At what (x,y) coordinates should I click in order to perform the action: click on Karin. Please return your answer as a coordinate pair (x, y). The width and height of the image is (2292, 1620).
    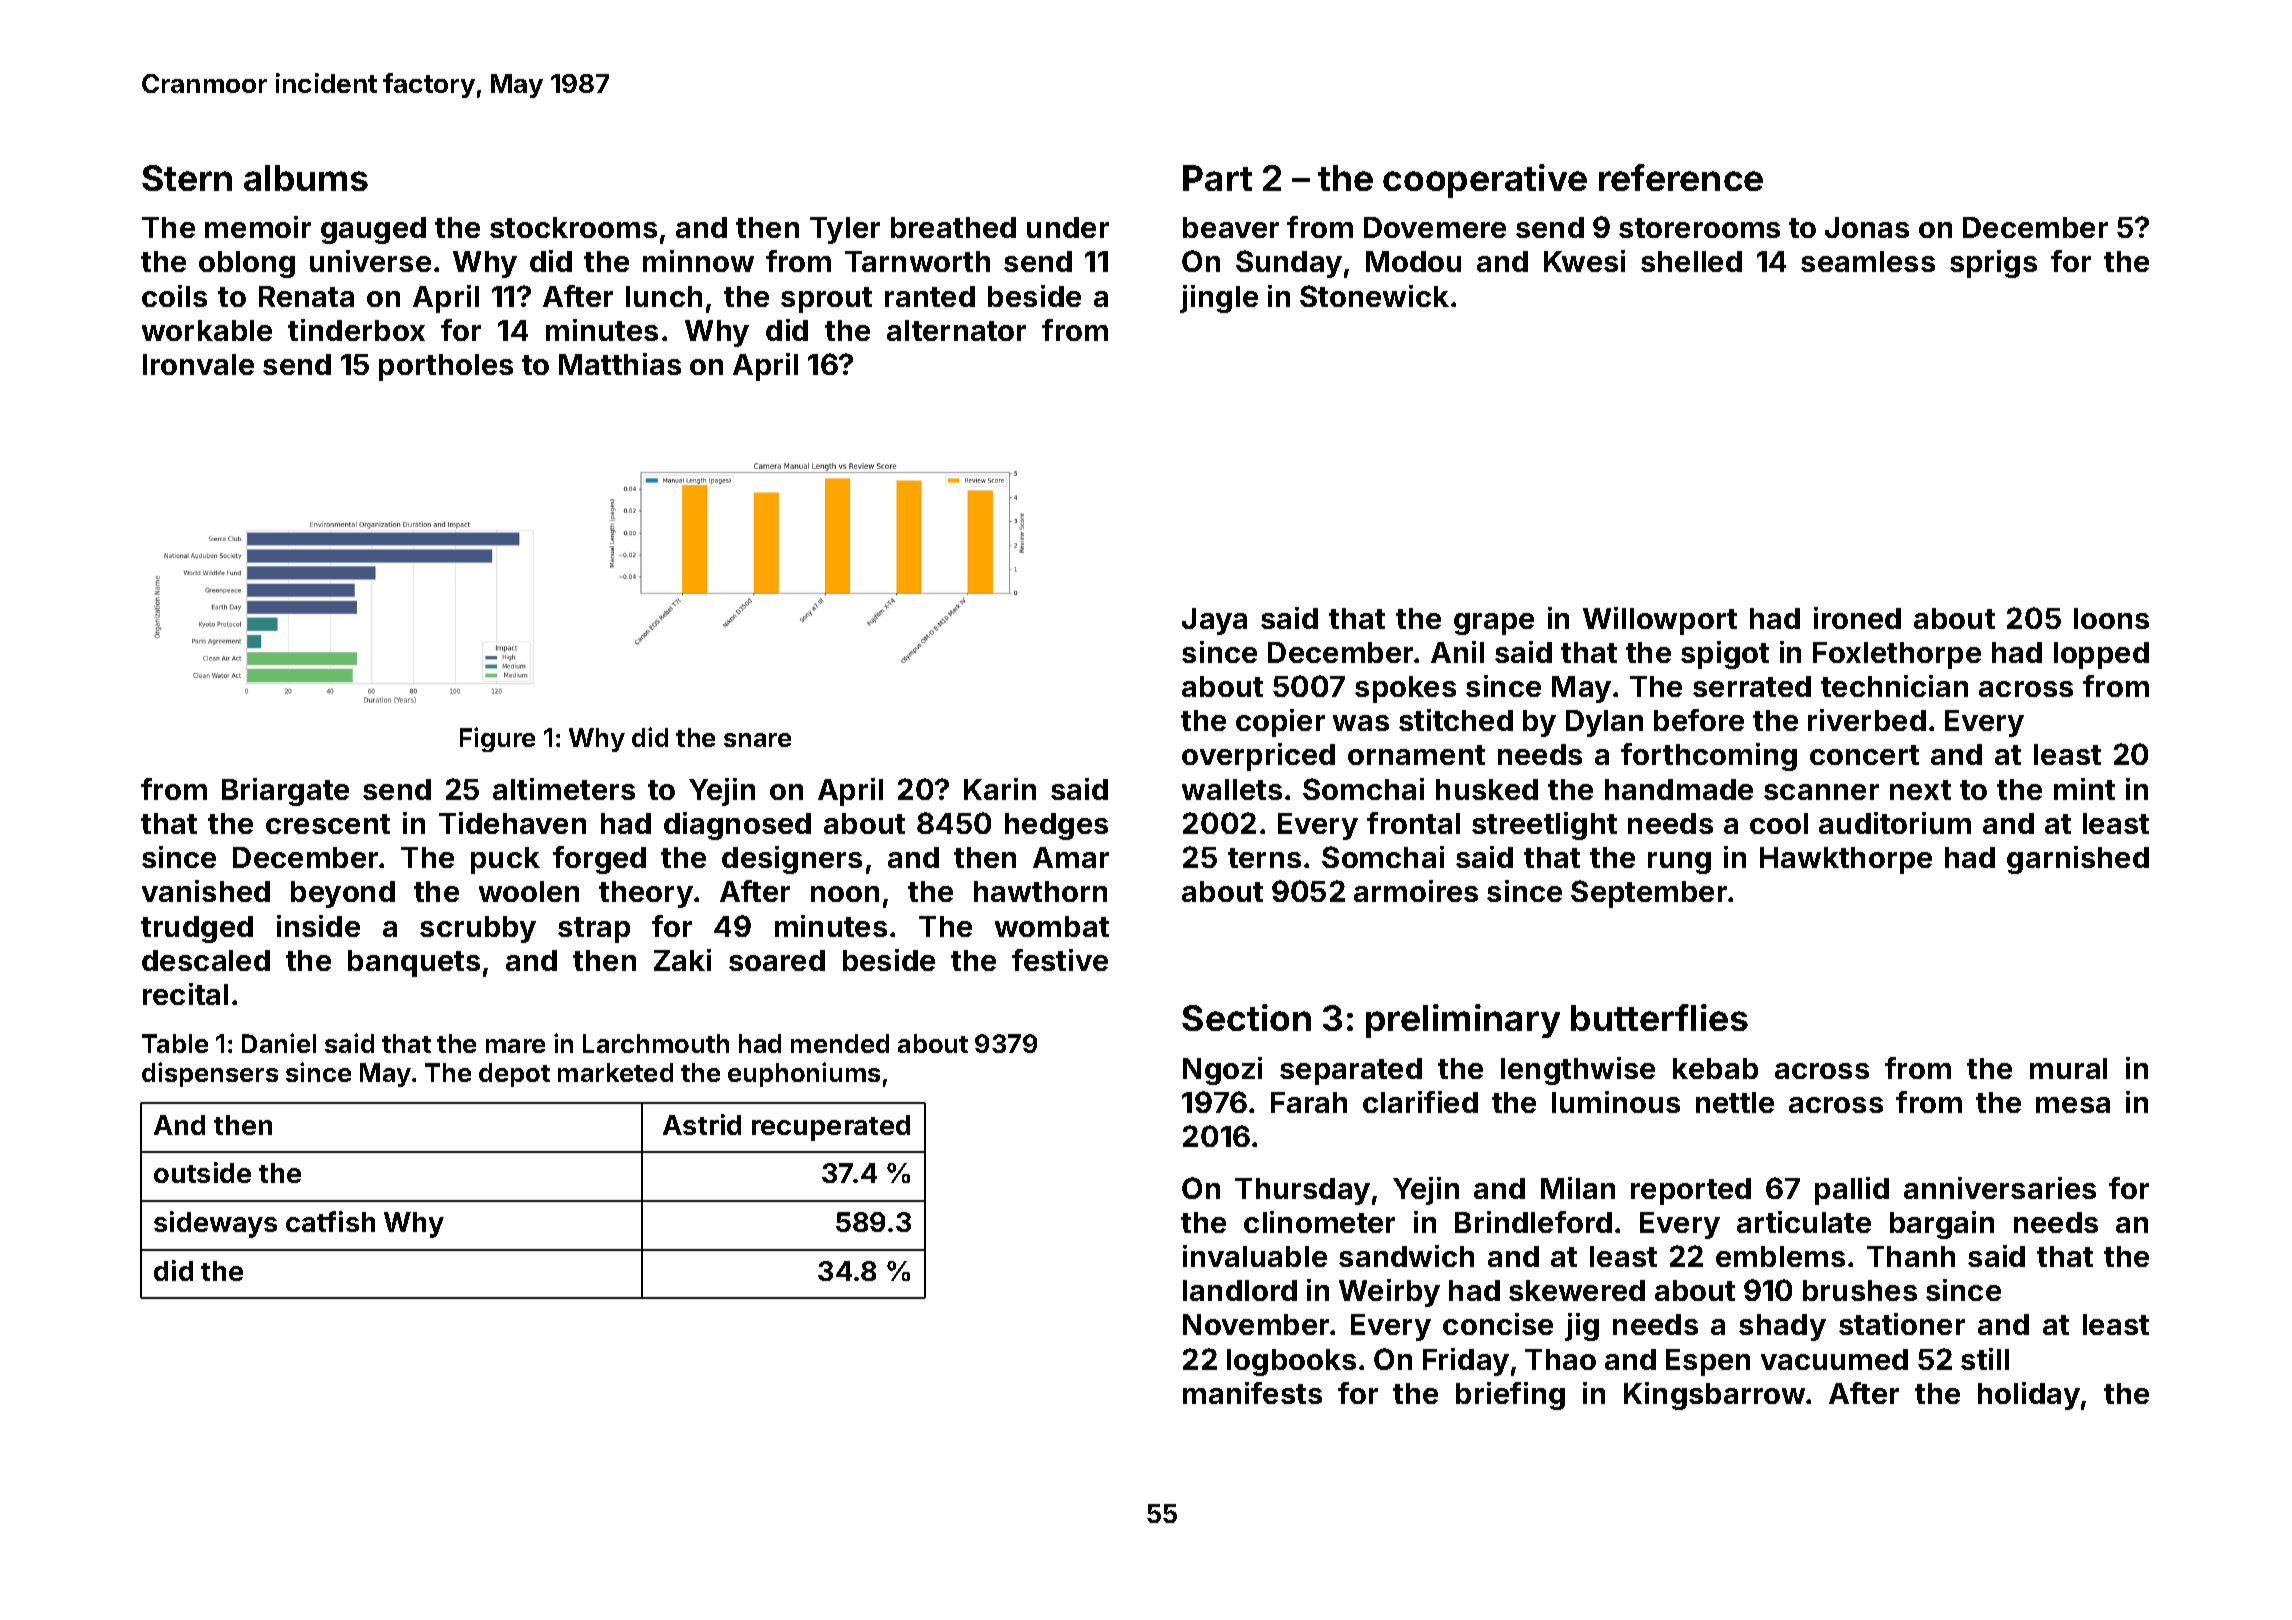
    Looking at the image, I should click on (1000, 789).
